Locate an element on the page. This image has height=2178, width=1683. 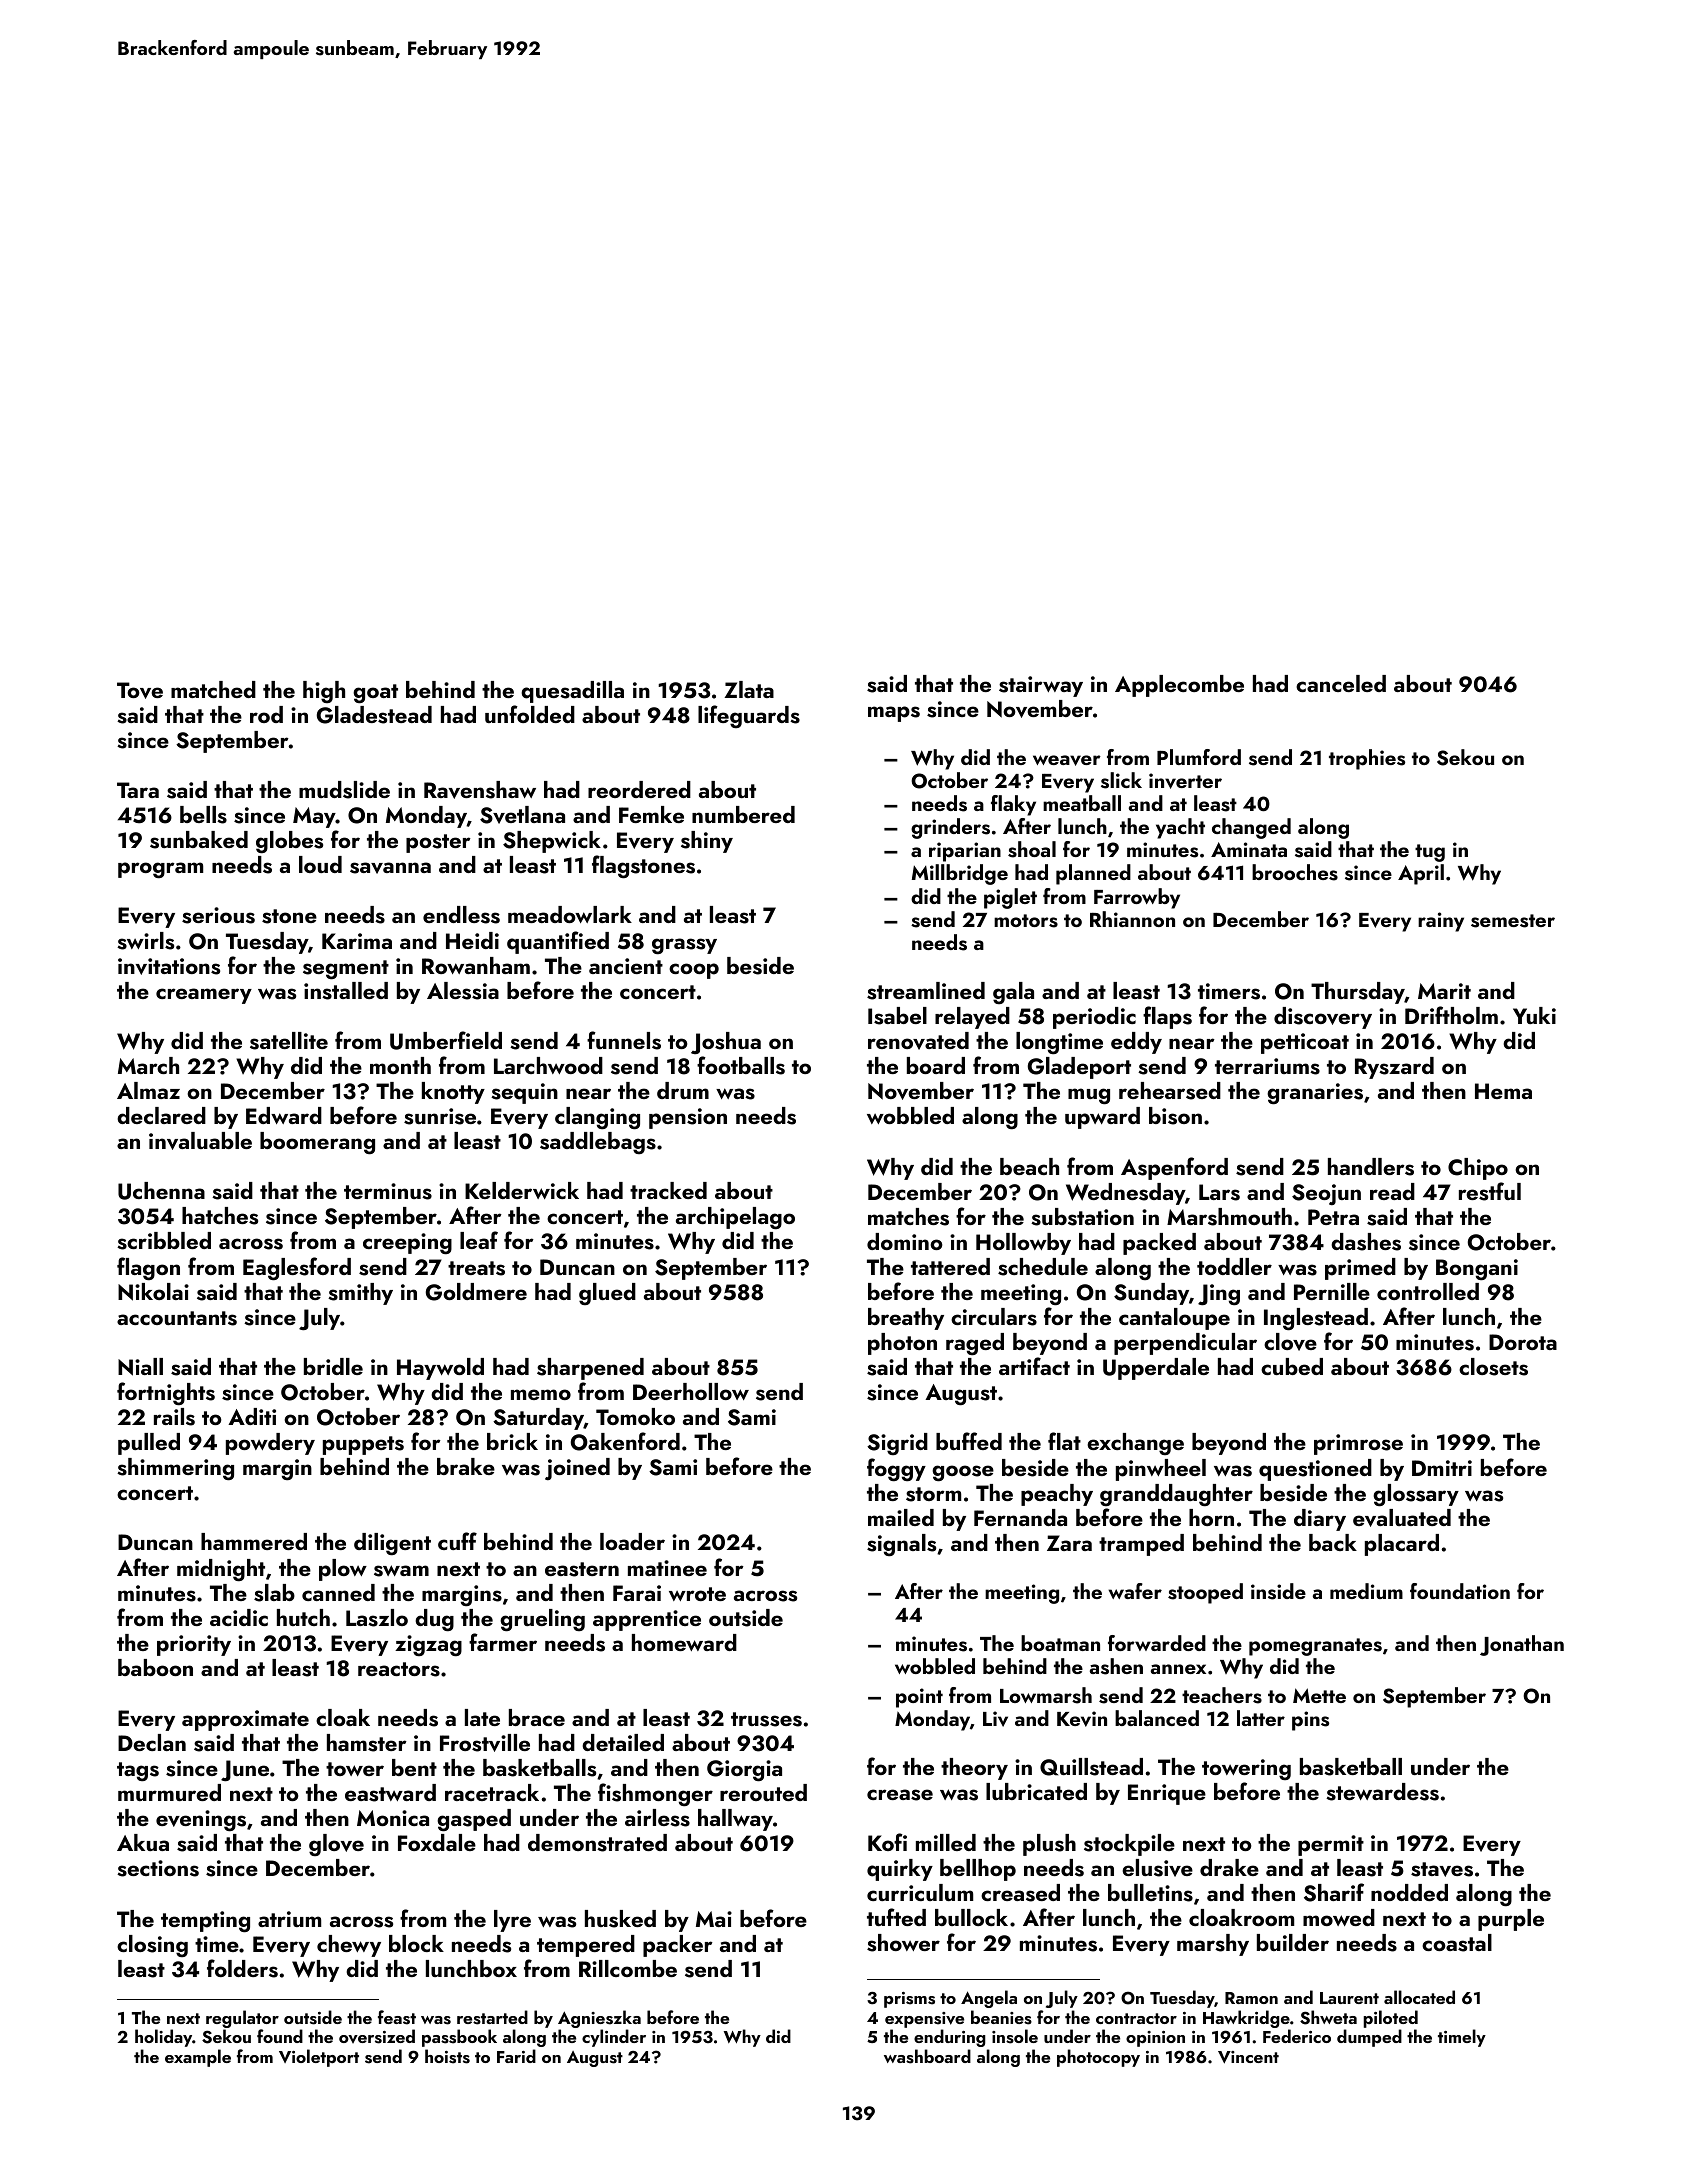
example is located at coordinates (198, 2058).
